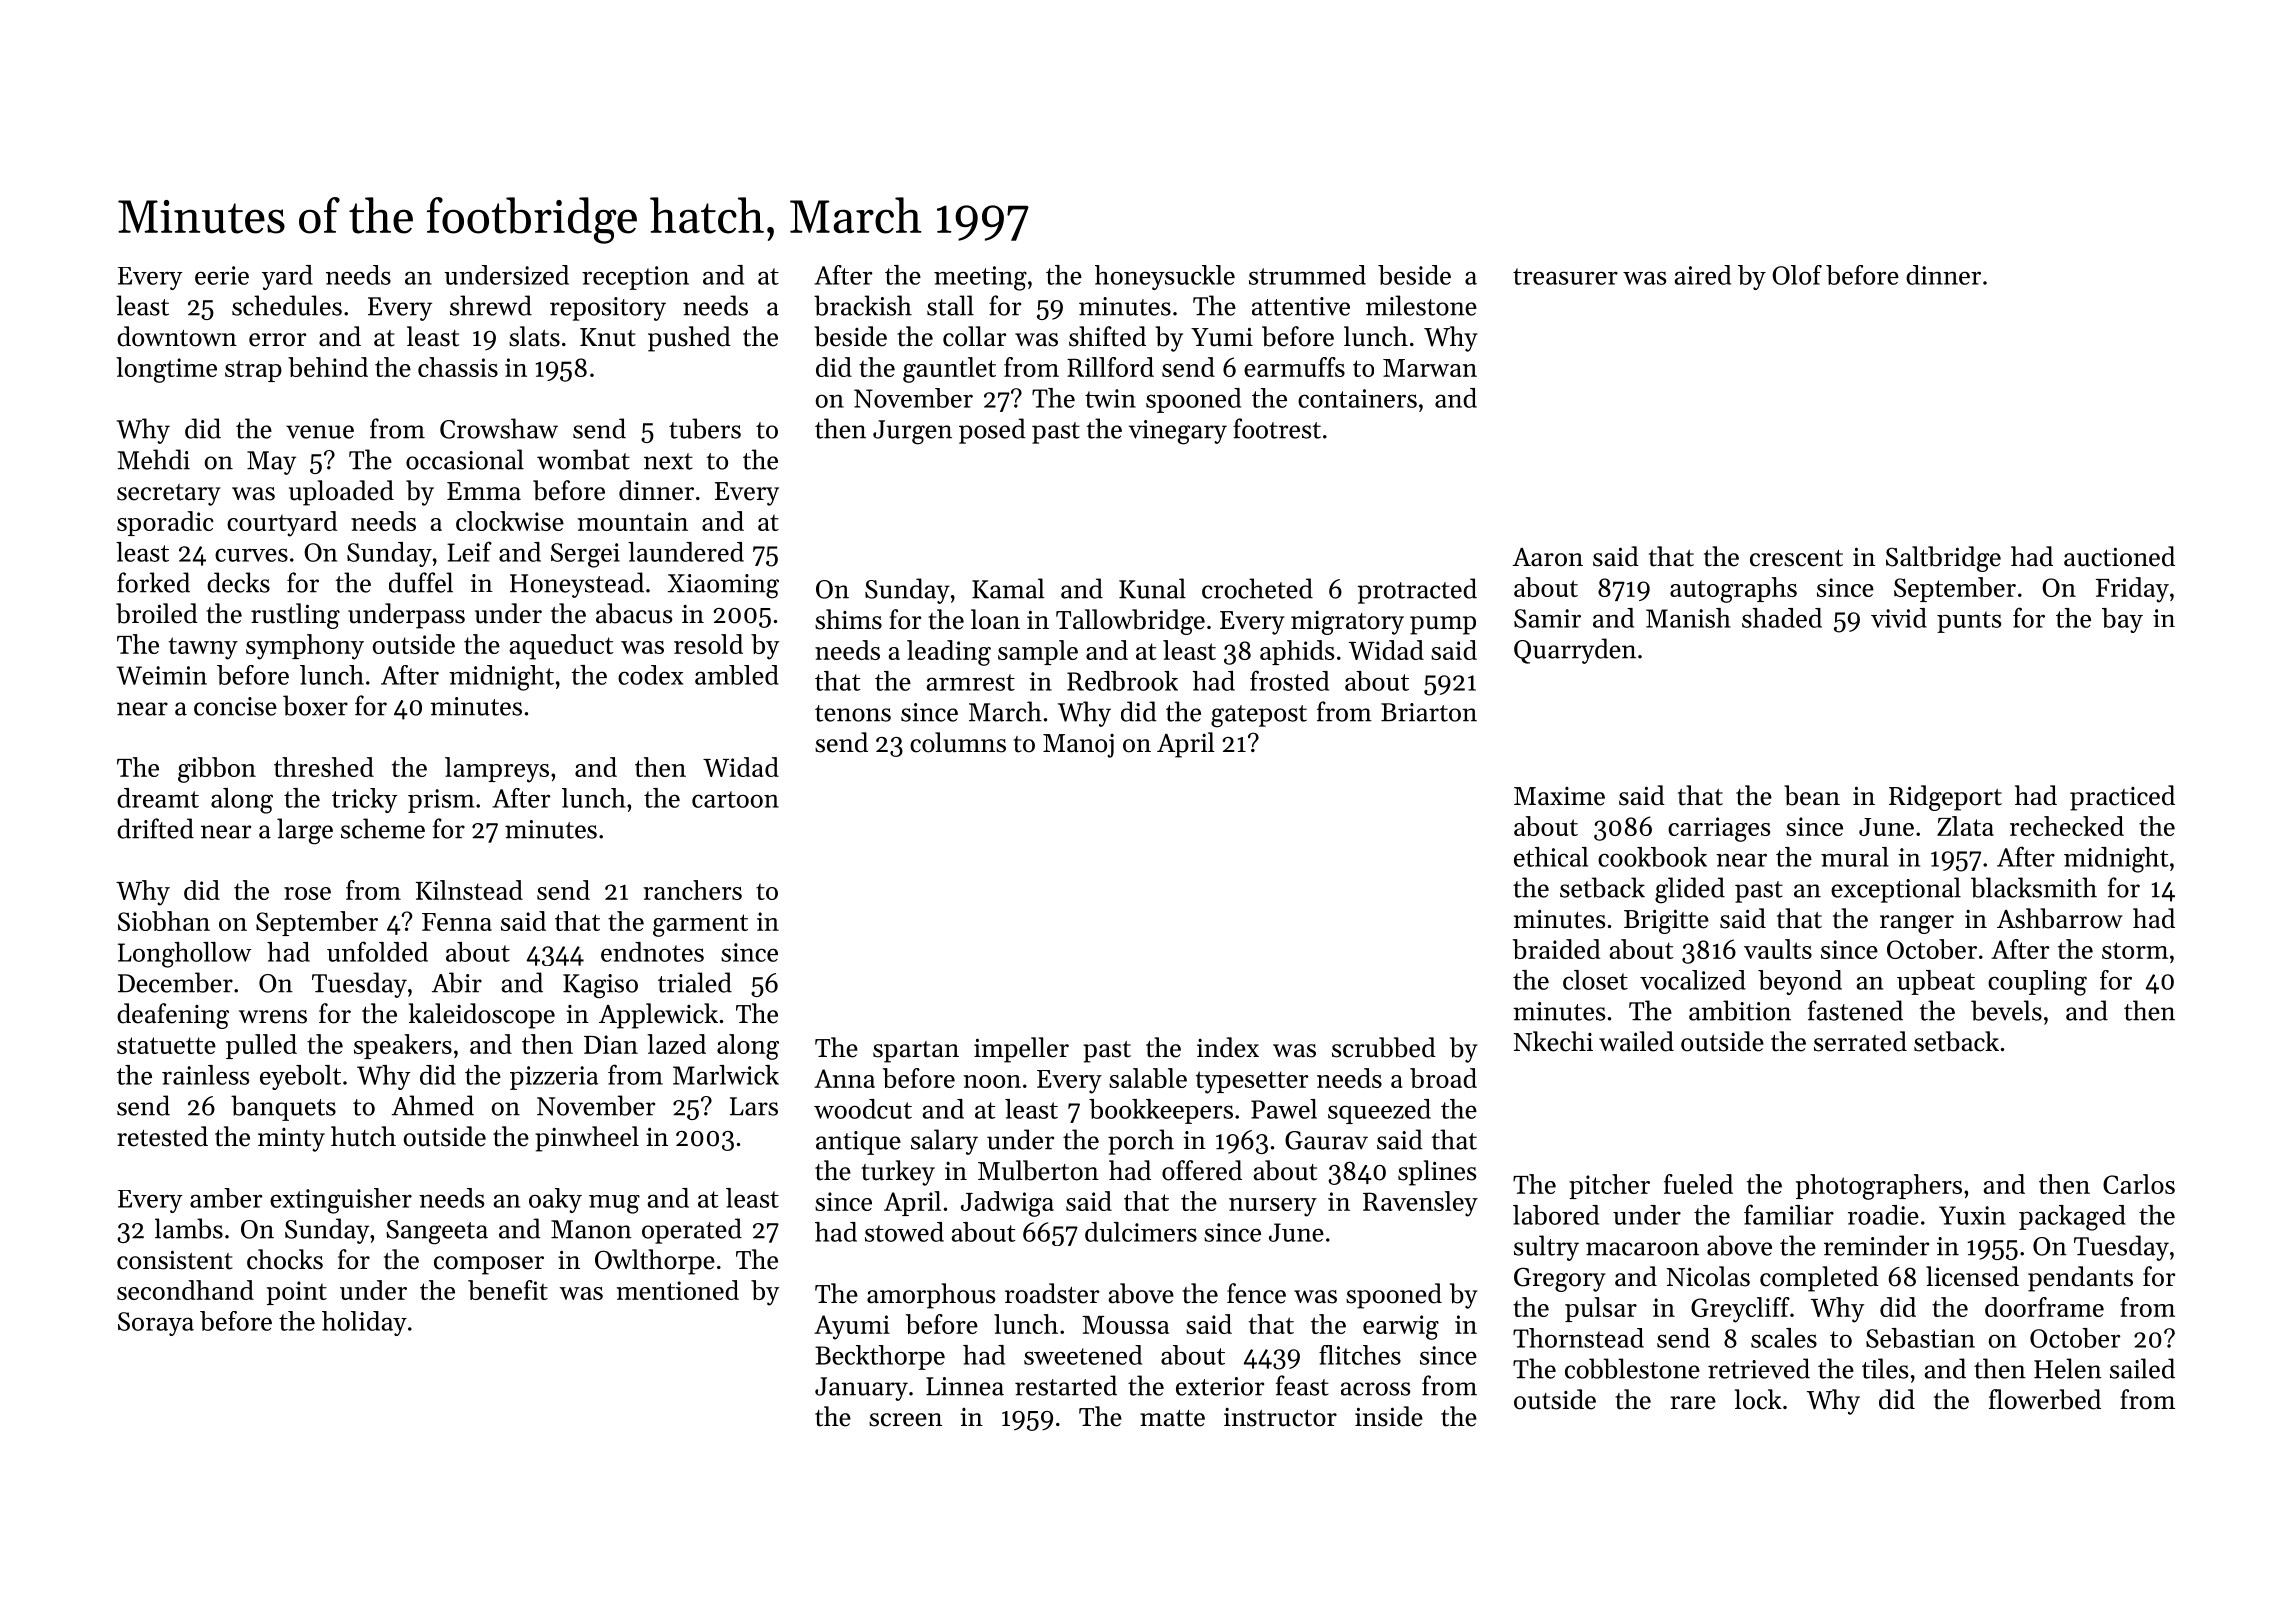 This image has width=2292, height=1620. Describe the element at coordinates (1972, 1215) in the image. I see `Yuxin` at that location.
